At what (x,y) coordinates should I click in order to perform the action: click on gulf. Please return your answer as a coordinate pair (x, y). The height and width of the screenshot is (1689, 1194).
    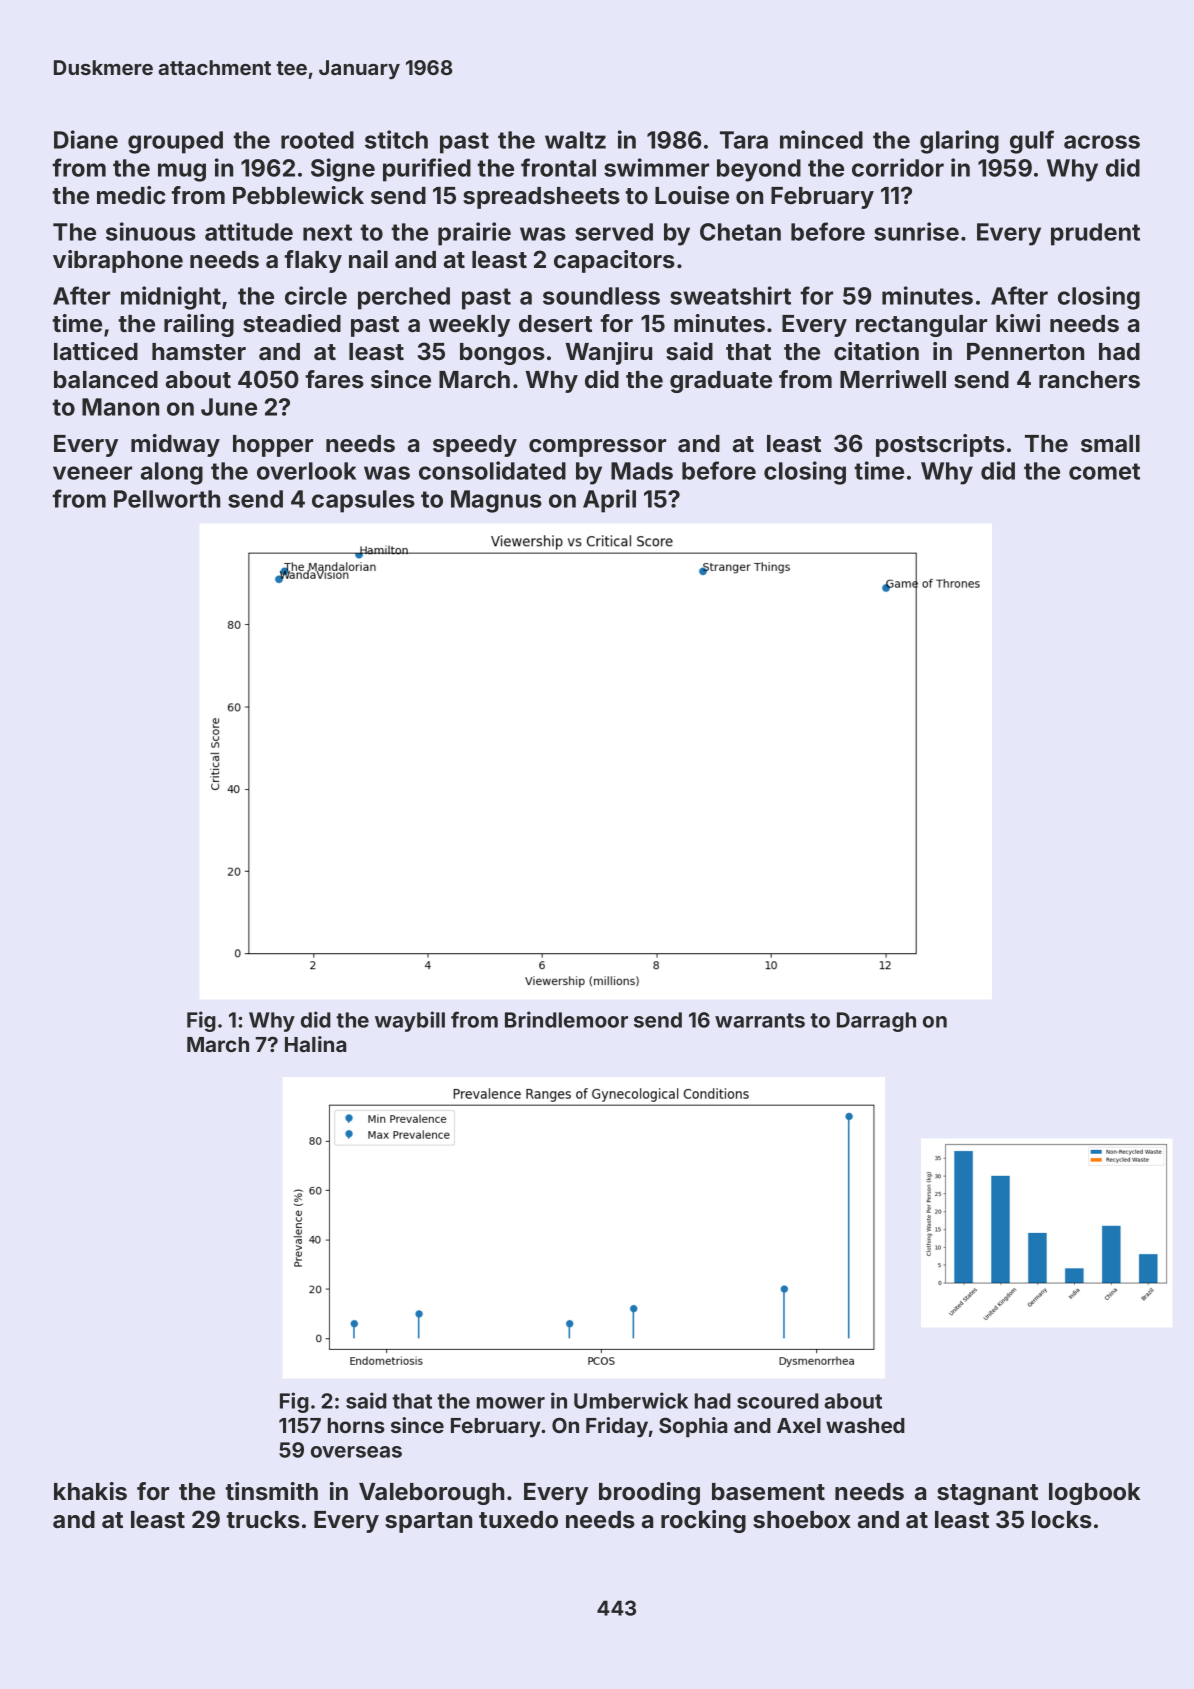
    Looking at the image, I should click on (1032, 142).
